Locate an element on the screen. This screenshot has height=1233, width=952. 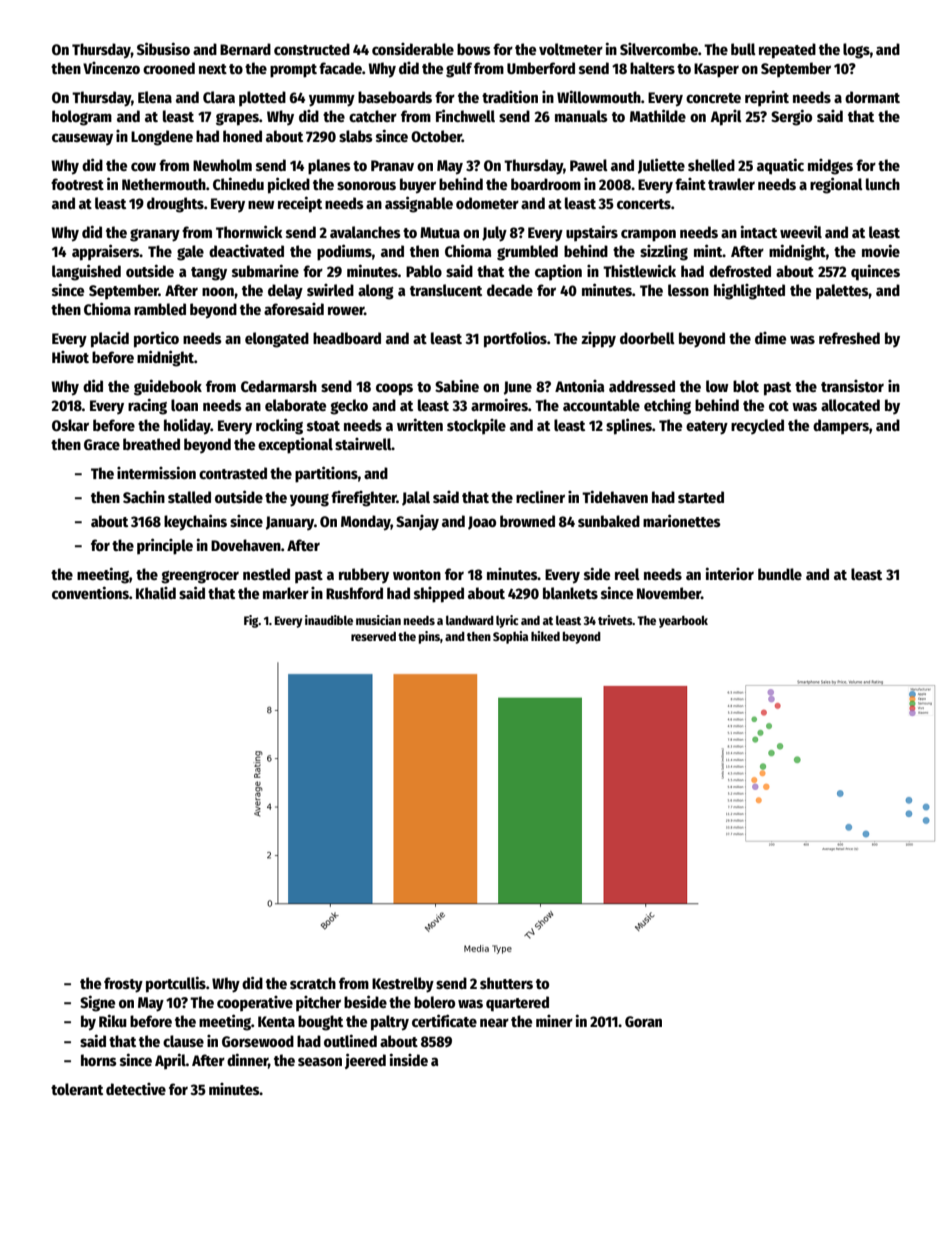
Goran is located at coordinates (643, 1021).
